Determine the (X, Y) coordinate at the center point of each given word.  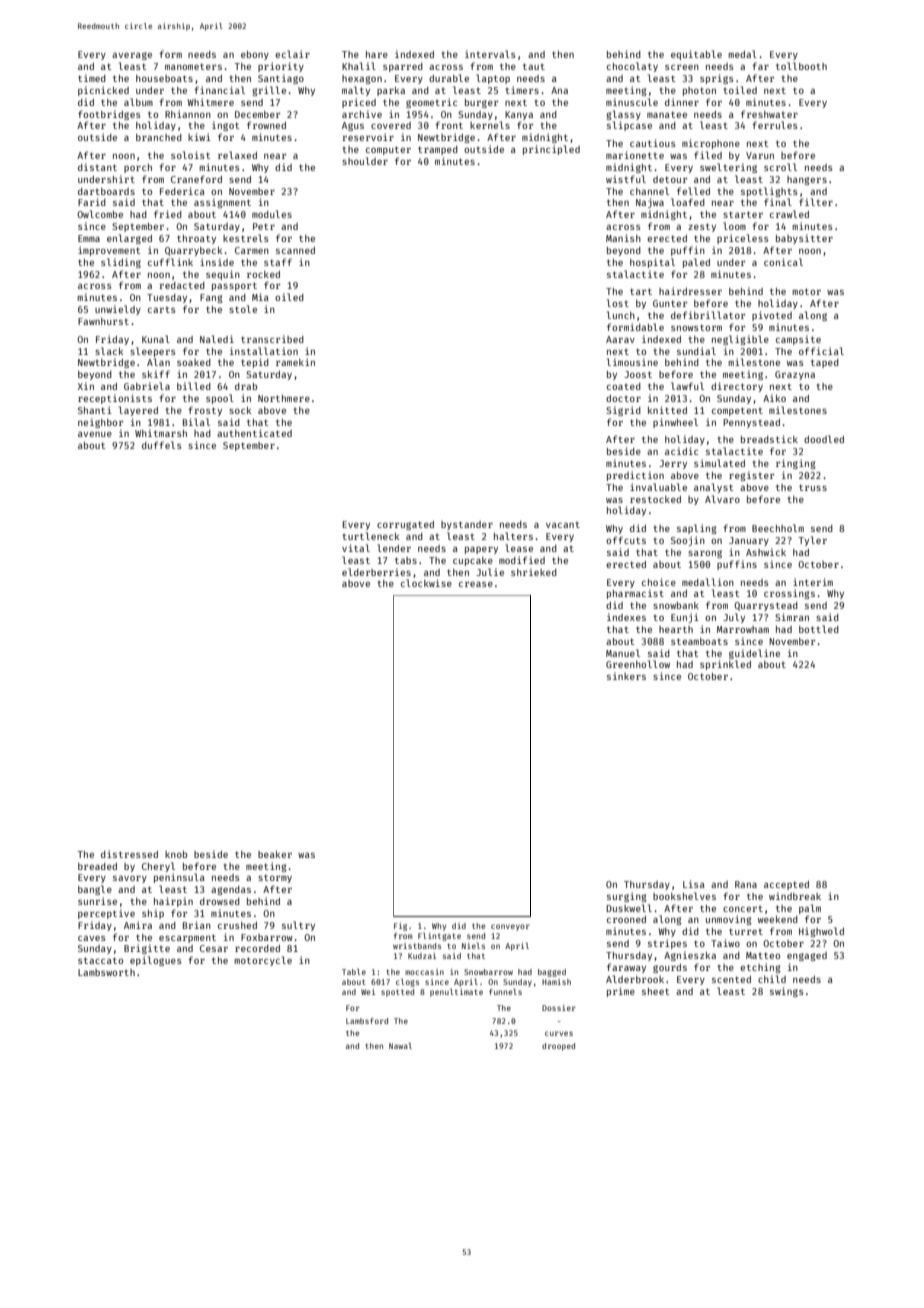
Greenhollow (638, 664)
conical (783, 262)
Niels (473, 946)
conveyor (510, 927)
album (138, 102)
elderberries (376, 572)
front (449, 125)
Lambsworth (106, 972)
